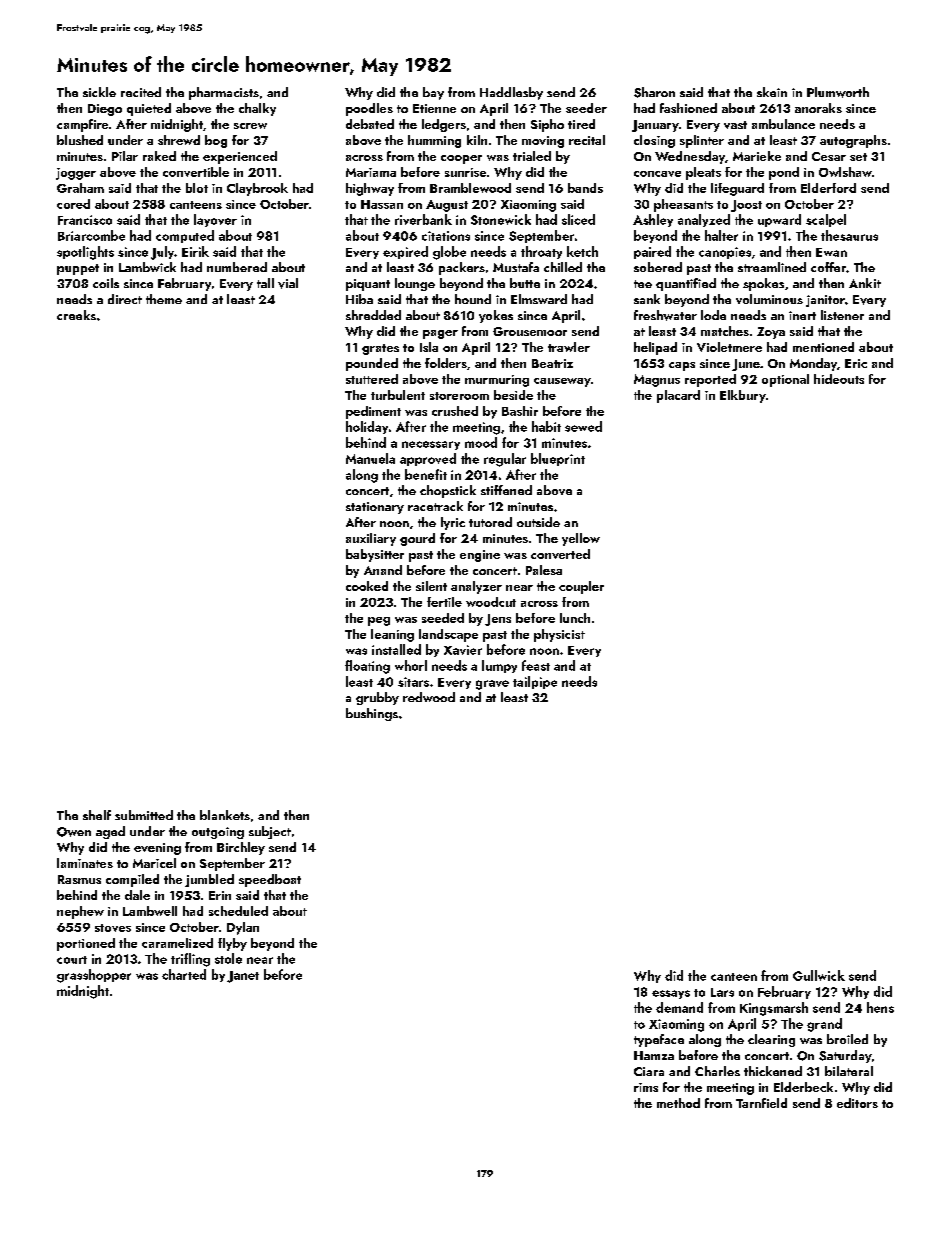  Describe the element at coordinates (581, 539) in the image. I see `yellow` at that location.
